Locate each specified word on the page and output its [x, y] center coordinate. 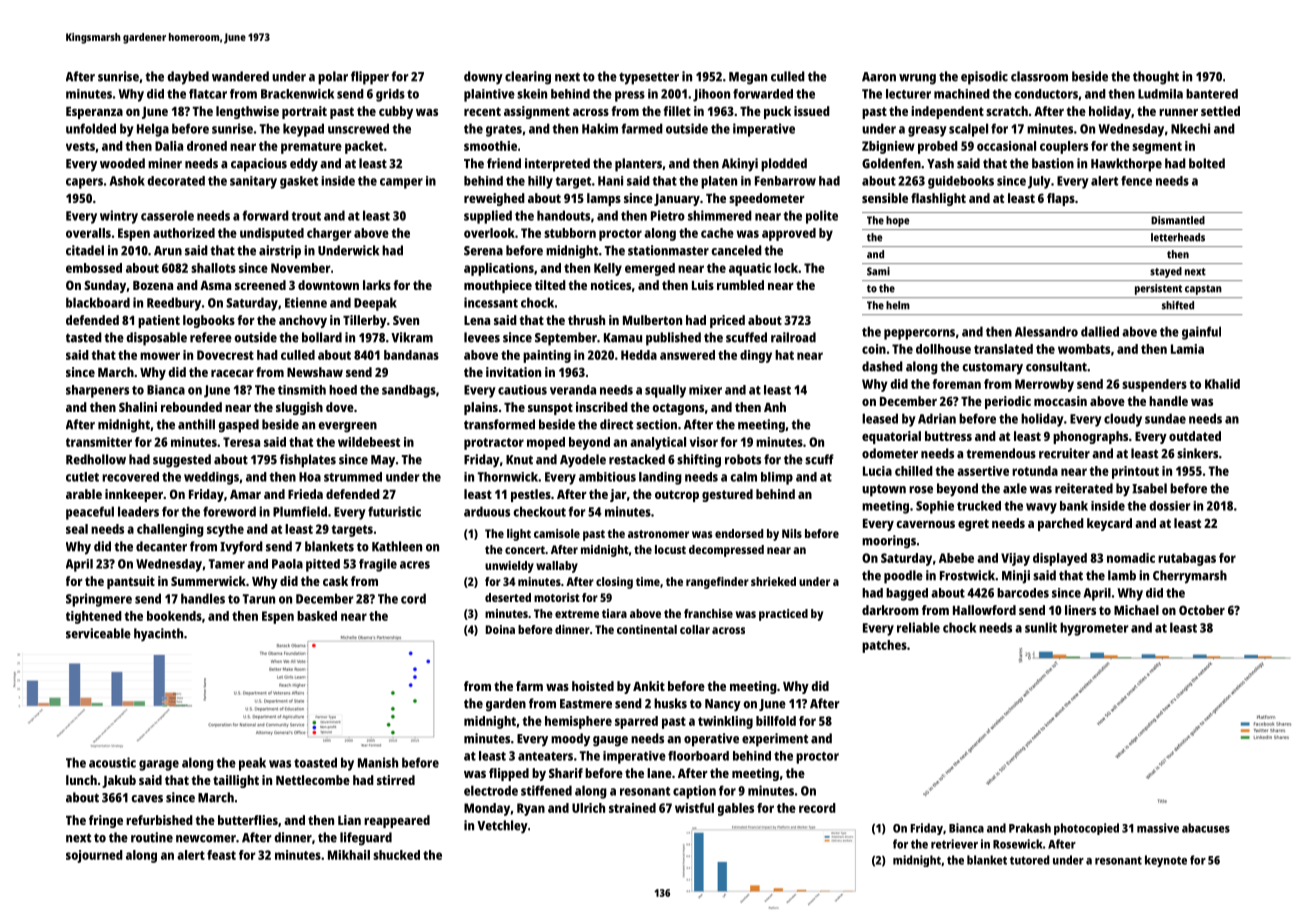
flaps [1061, 199]
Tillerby [365, 321]
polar [333, 78]
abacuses [1206, 828]
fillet [677, 111]
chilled [914, 471]
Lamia [1187, 349]
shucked [396, 855]
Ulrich [588, 808]
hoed [343, 390]
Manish [378, 762]
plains [481, 408]
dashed [882, 366]
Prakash [1030, 828]
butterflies [248, 820]
